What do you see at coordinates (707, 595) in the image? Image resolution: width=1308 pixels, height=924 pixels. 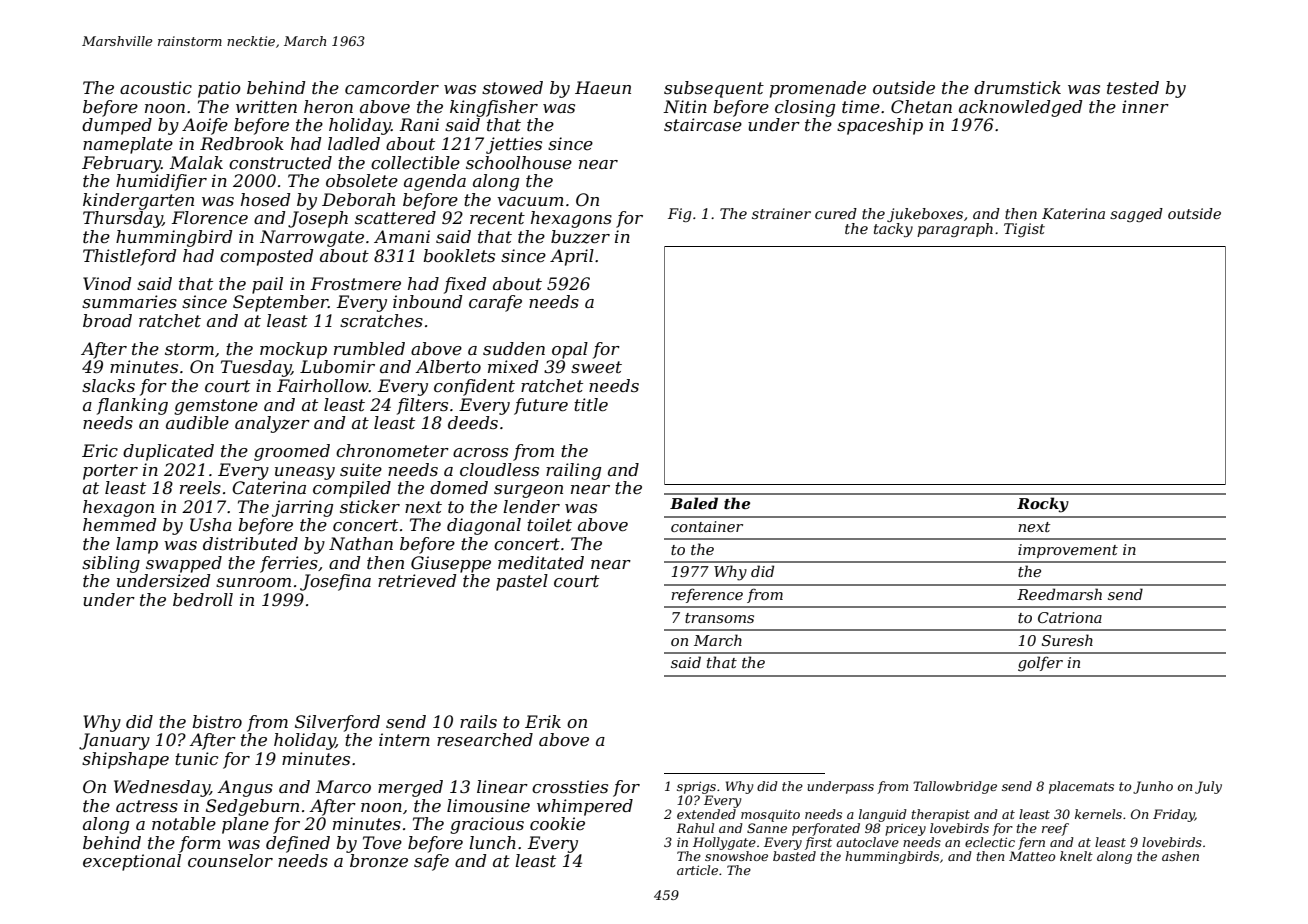 I see `reference` at bounding box center [707, 595].
